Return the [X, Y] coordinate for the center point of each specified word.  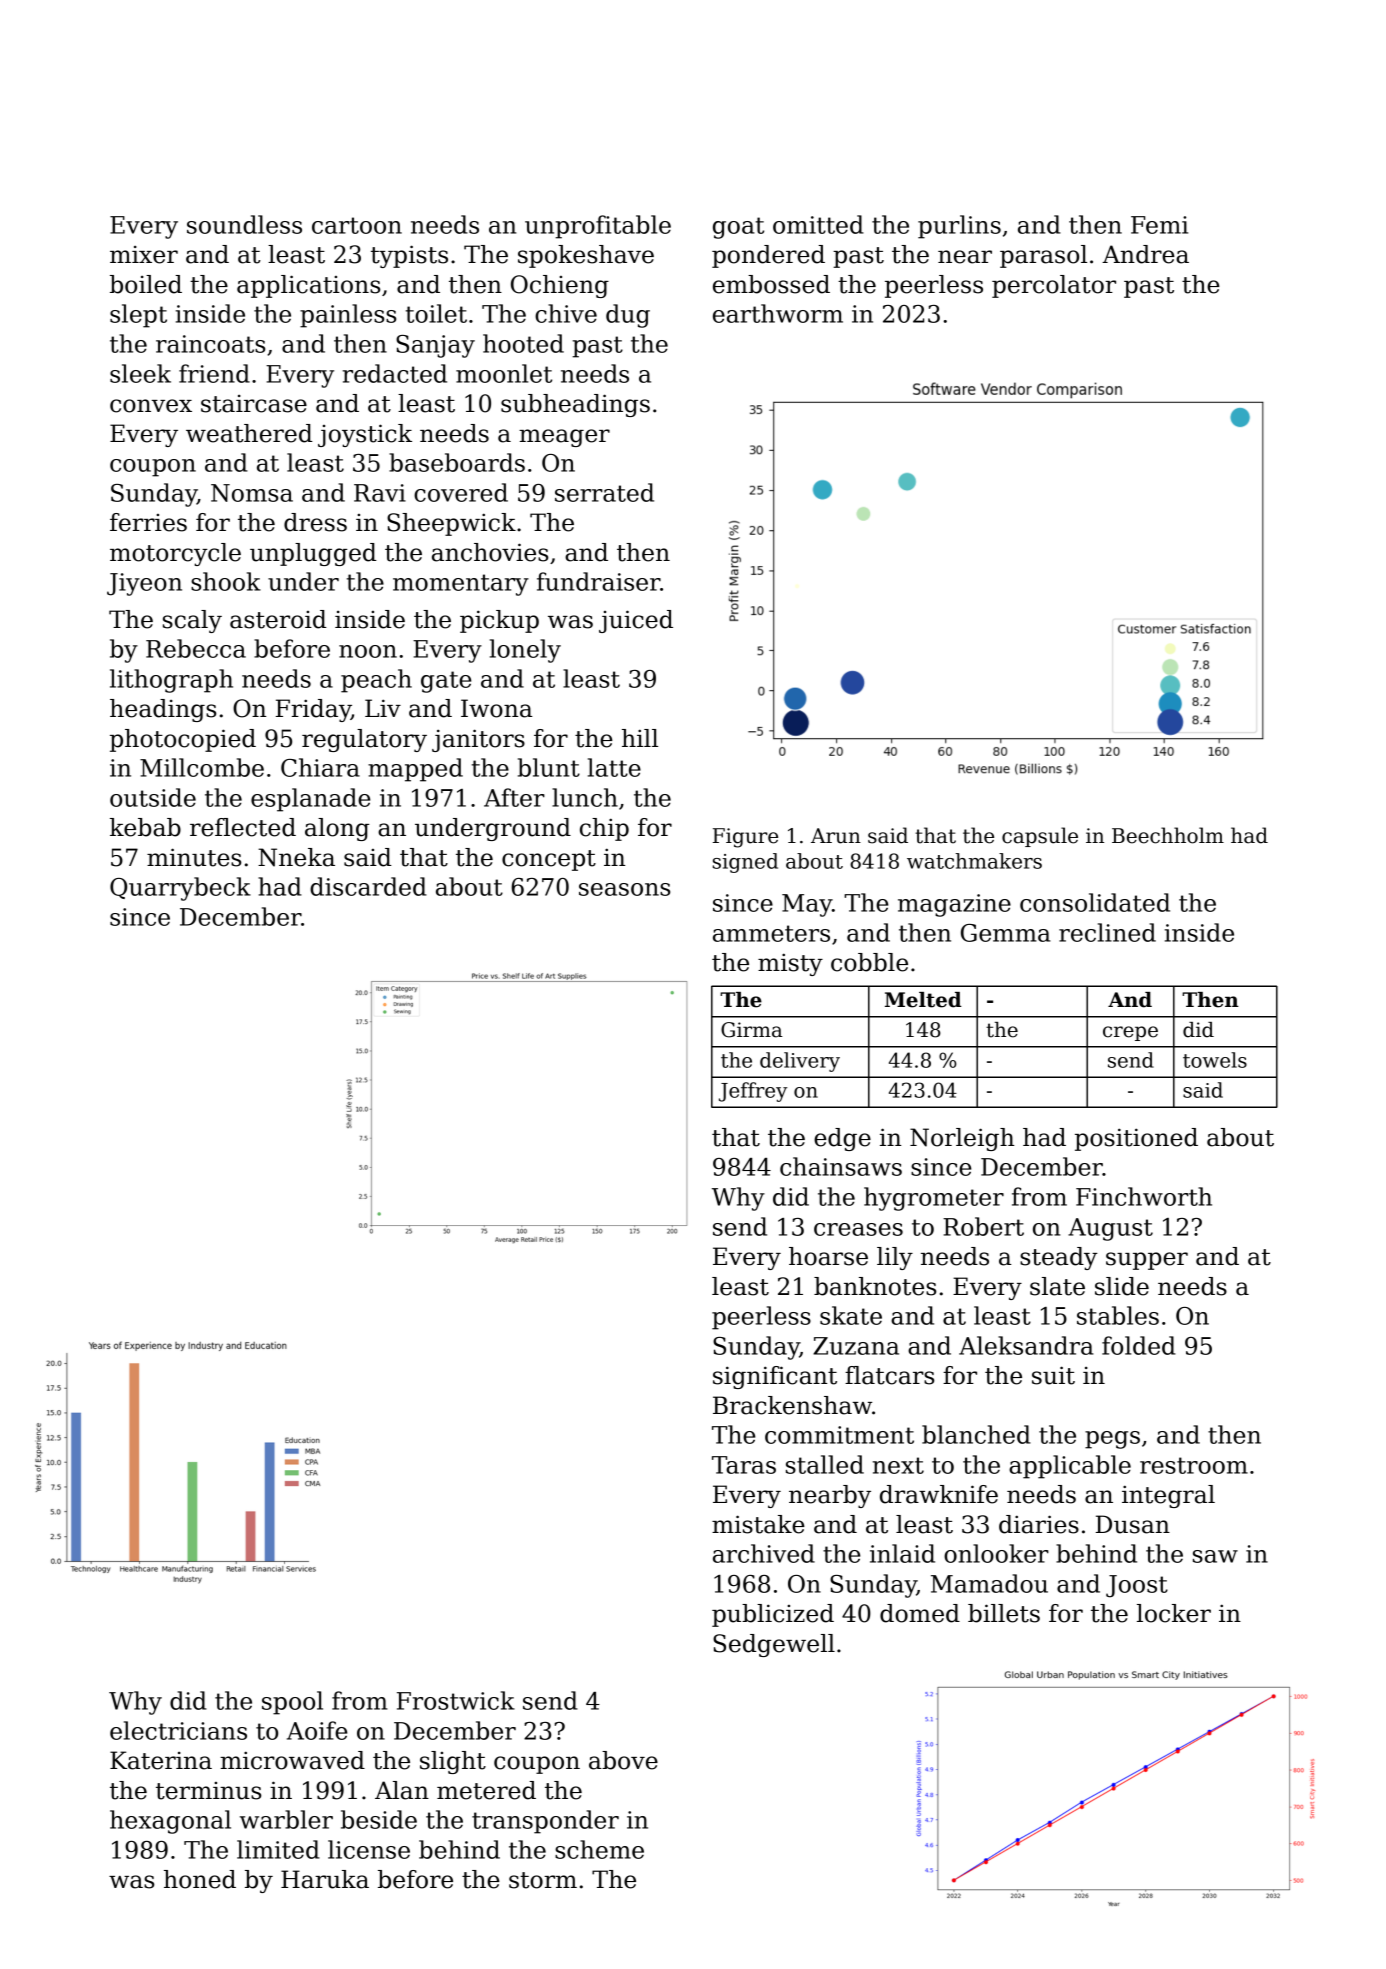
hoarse [828, 1256]
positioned [1136, 1139]
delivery [800, 1062]
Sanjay [435, 346]
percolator [1054, 286]
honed [200, 1879]
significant [775, 1377]
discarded [368, 886]
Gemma [1006, 933]
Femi [1159, 225]
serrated [604, 492]
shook [226, 581]
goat [738, 228]
